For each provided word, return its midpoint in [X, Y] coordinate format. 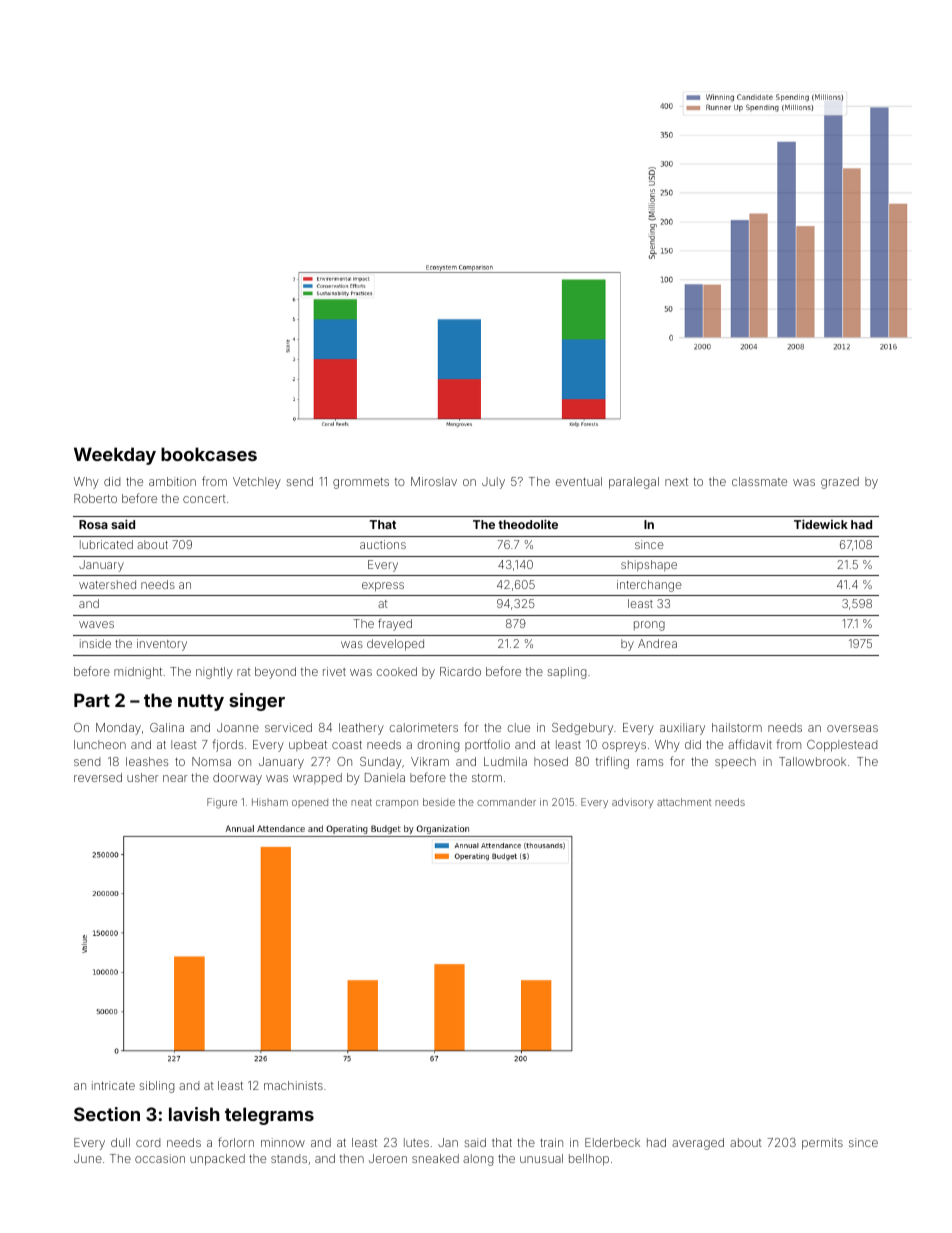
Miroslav [434, 481]
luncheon [100, 744]
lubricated [106, 544]
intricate [113, 1085]
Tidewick [821, 524]
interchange [649, 586]
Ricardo [460, 671]
